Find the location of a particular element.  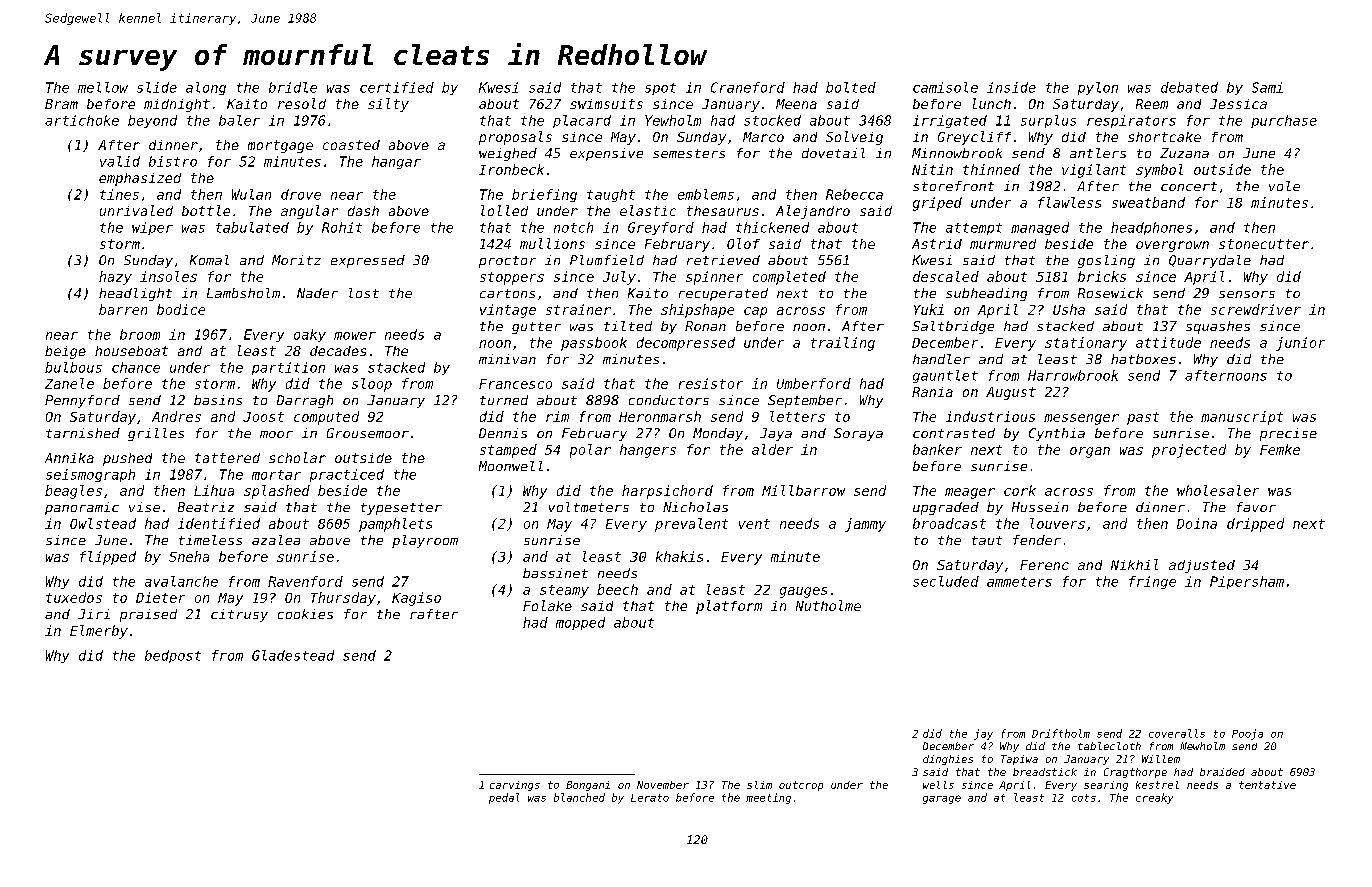

symbol is located at coordinates (1159, 171).
